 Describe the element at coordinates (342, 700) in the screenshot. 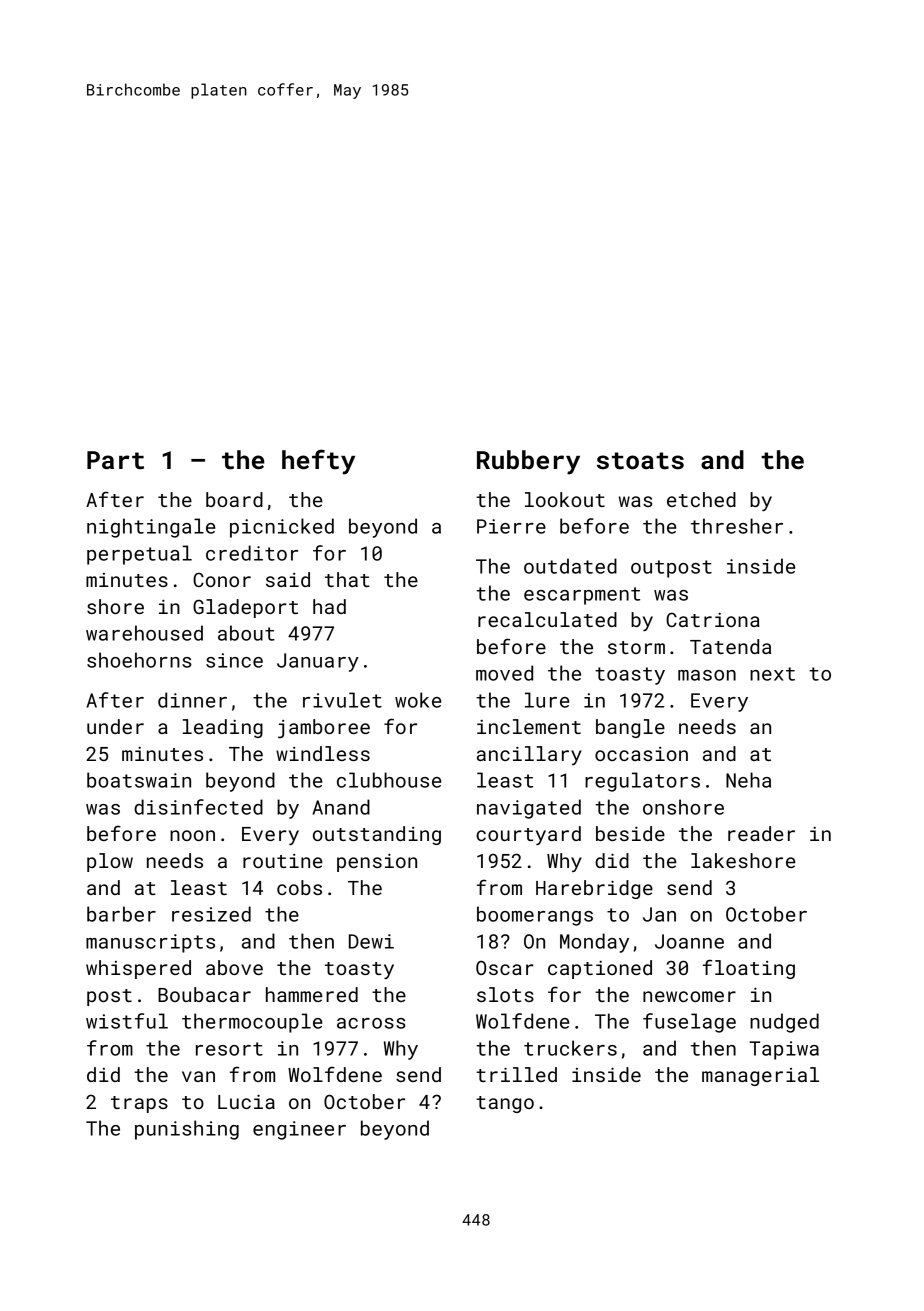

I see `rivulet` at that location.
